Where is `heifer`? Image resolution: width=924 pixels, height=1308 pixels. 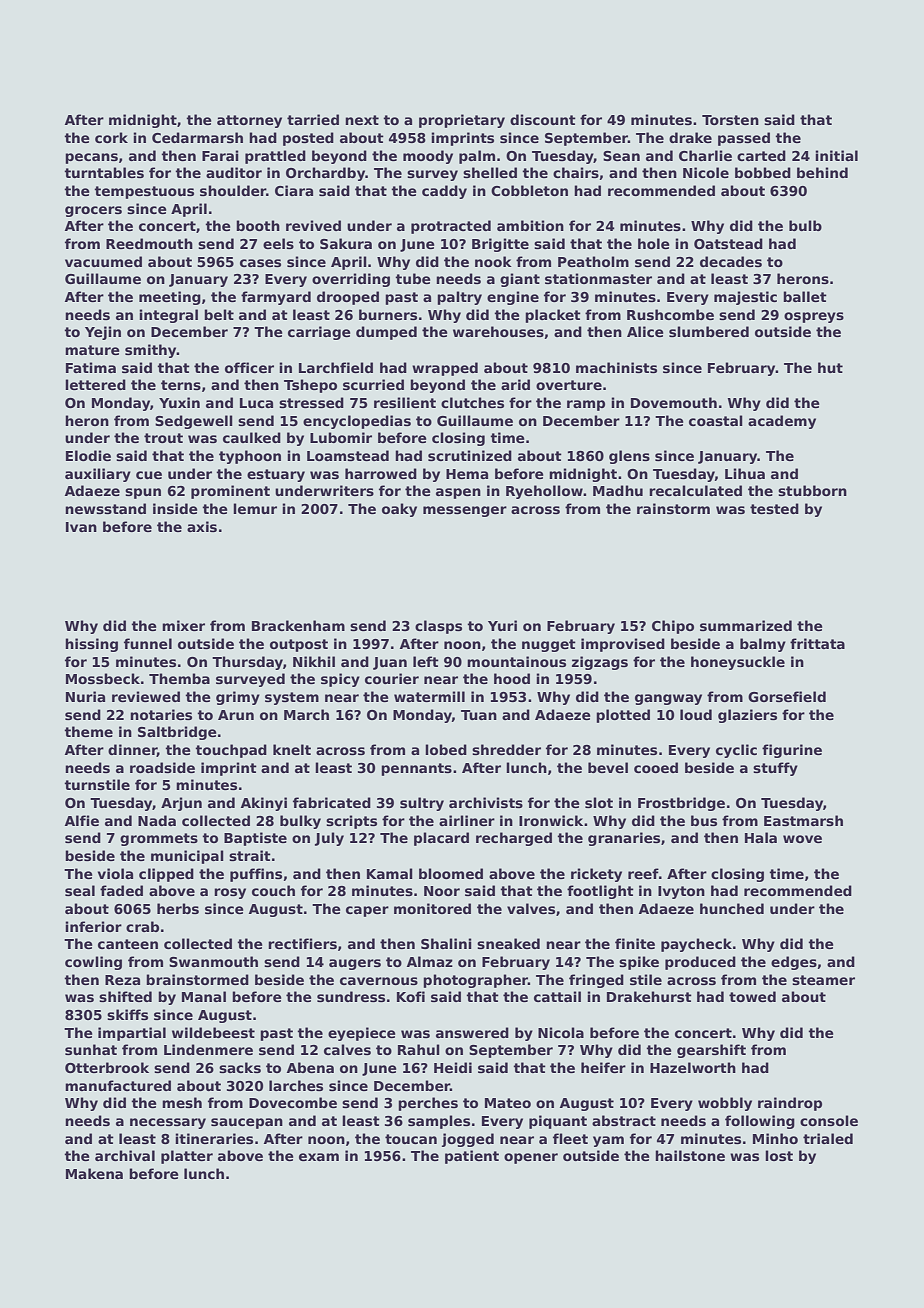
heifer is located at coordinates (603, 1067).
